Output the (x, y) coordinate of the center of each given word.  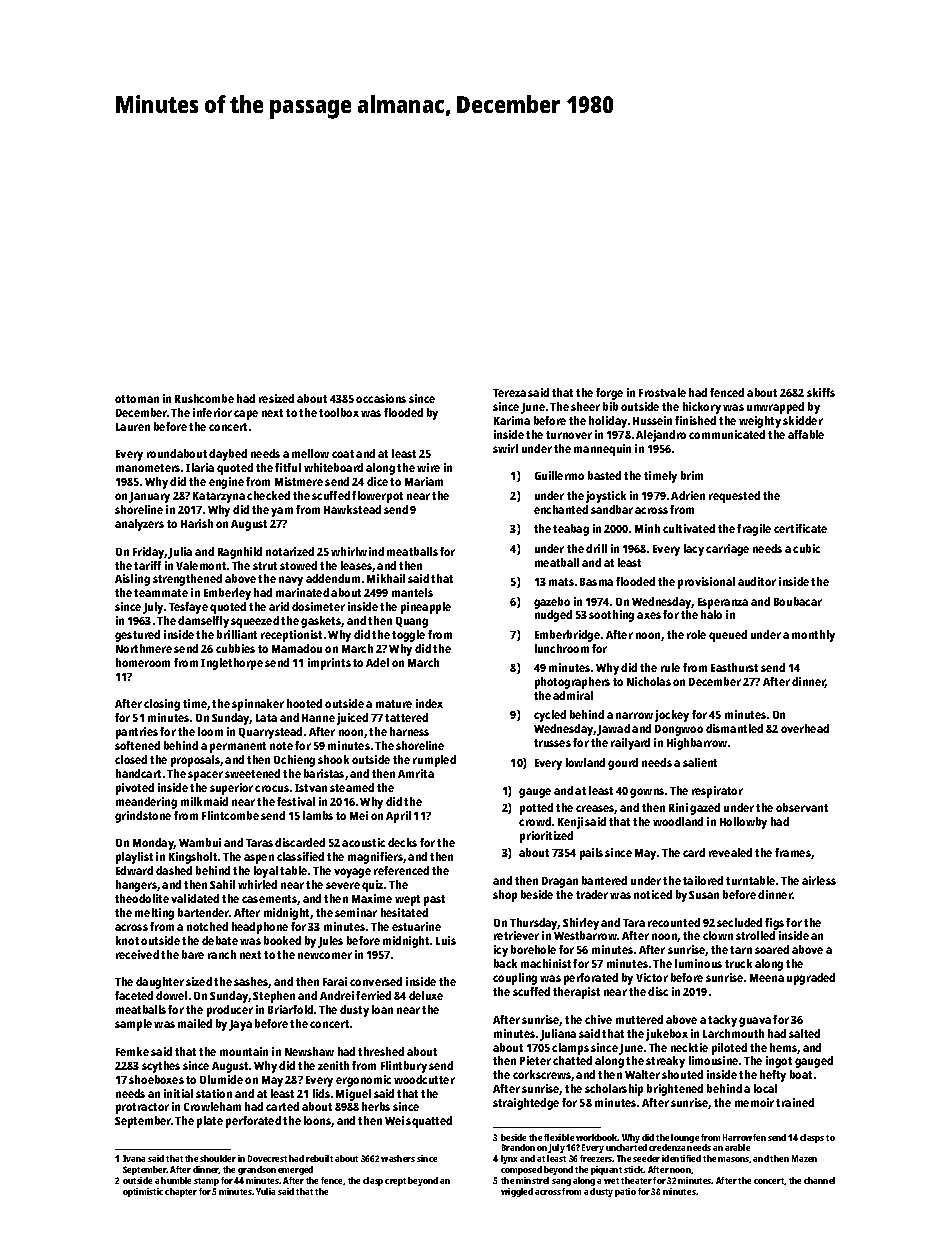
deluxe (426, 995)
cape (246, 415)
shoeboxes (156, 1079)
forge (609, 394)
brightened (675, 1090)
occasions (381, 398)
